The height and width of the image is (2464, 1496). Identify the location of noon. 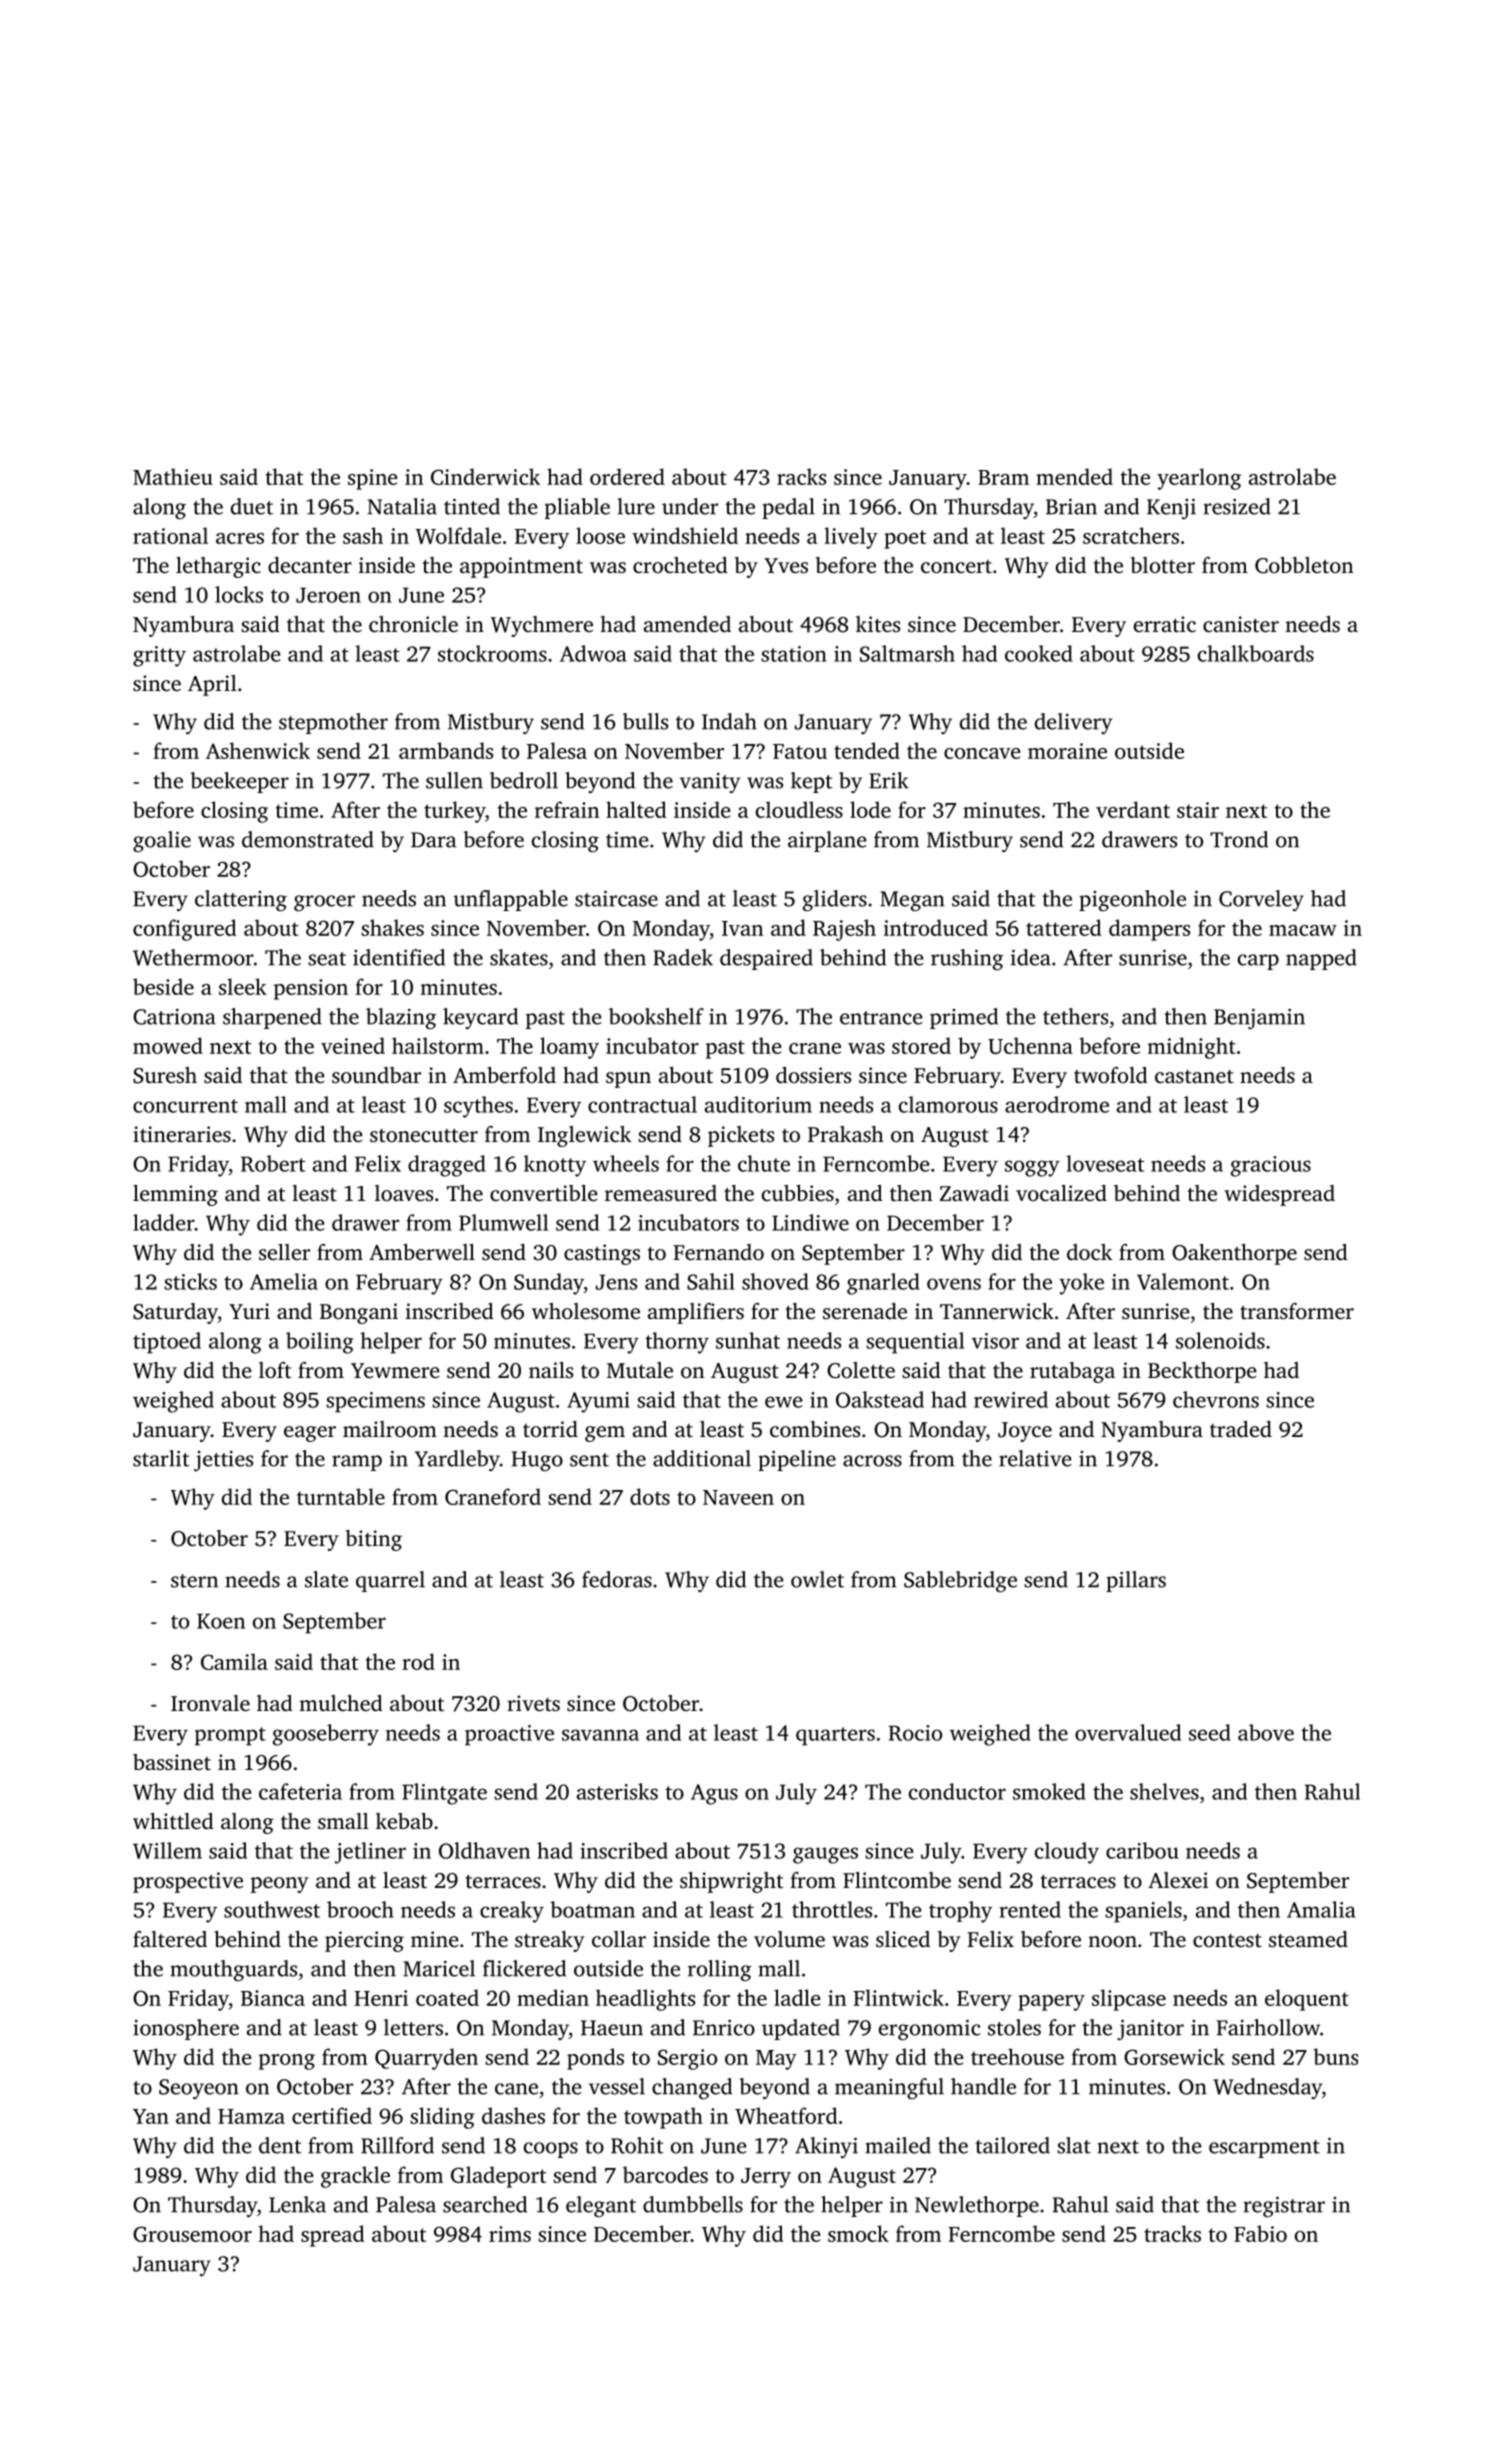
(1112, 1941).
